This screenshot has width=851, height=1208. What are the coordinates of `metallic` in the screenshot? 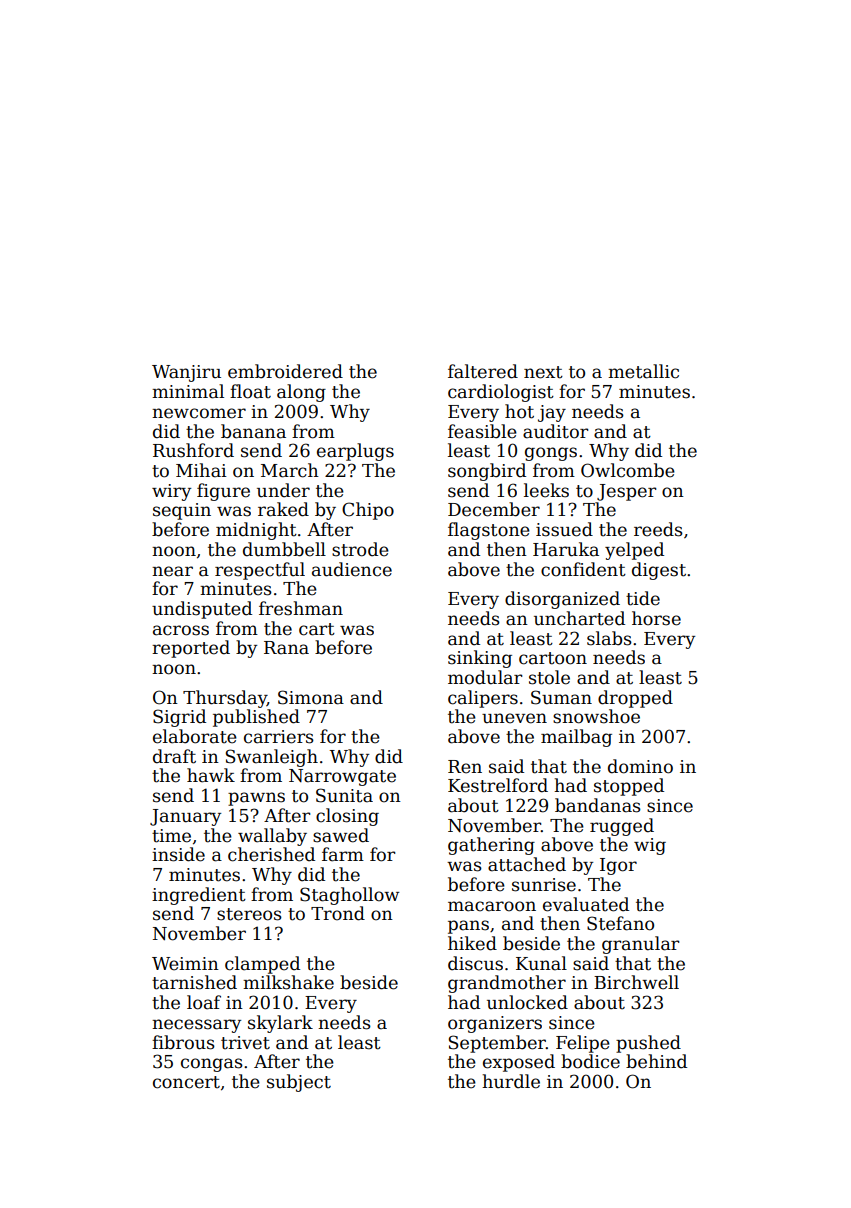 It's located at (643, 371).
